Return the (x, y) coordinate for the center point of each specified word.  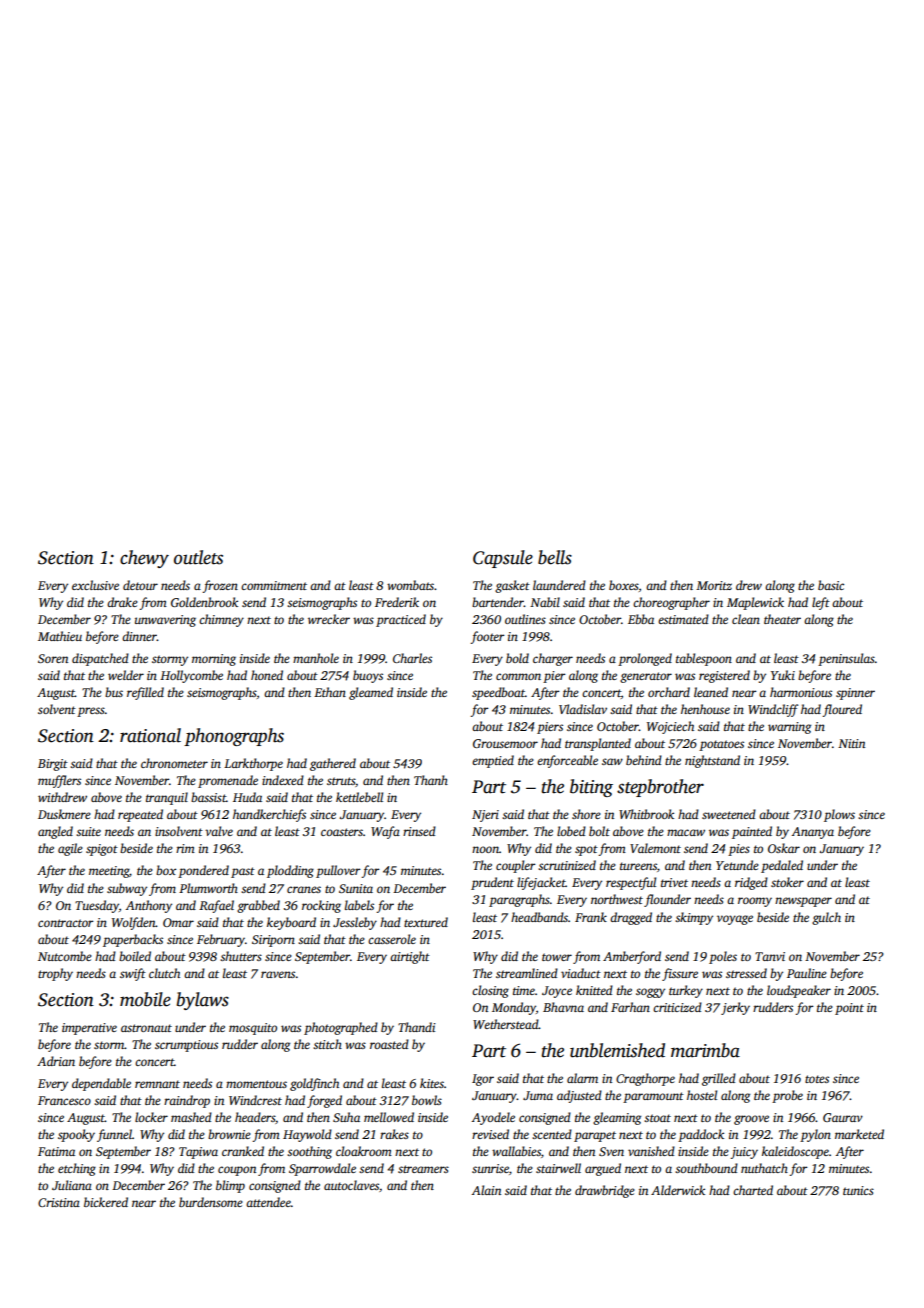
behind (644, 760)
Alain (486, 1190)
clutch (164, 973)
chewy (144, 559)
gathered (333, 764)
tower (557, 957)
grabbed (258, 906)
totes (817, 1079)
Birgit (53, 765)
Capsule (503, 559)
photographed (341, 1028)
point (849, 1009)
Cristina (59, 1202)
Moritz (714, 585)
